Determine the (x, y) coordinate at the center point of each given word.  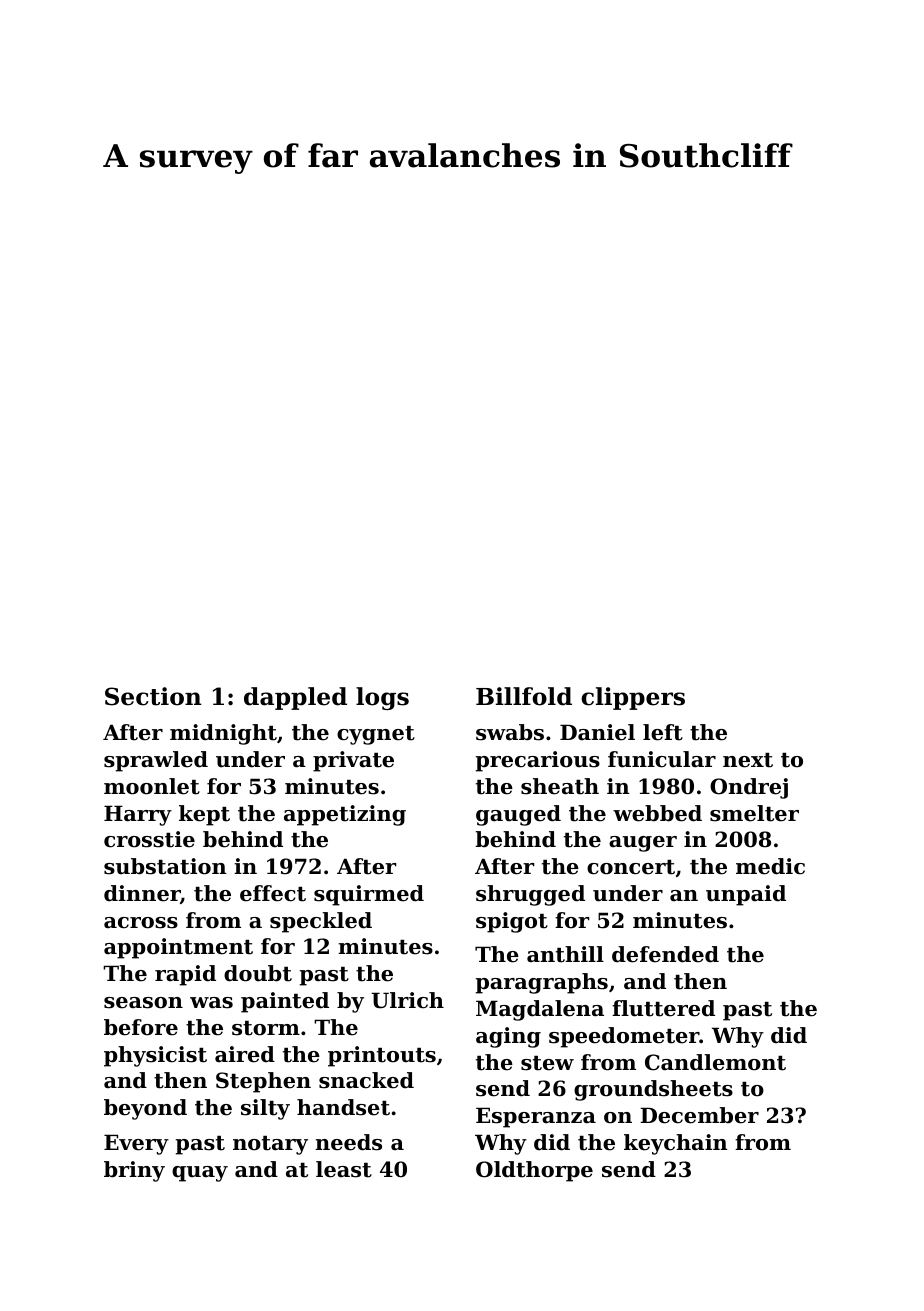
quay (200, 1174)
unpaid (746, 895)
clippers (633, 698)
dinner (142, 893)
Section (153, 696)
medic (770, 866)
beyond (145, 1109)
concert (631, 867)
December (699, 1115)
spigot (512, 922)
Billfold (524, 696)
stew (547, 1063)
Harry (138, 815)
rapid (185, 975)
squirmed (369, 895)
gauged (518, 815)
